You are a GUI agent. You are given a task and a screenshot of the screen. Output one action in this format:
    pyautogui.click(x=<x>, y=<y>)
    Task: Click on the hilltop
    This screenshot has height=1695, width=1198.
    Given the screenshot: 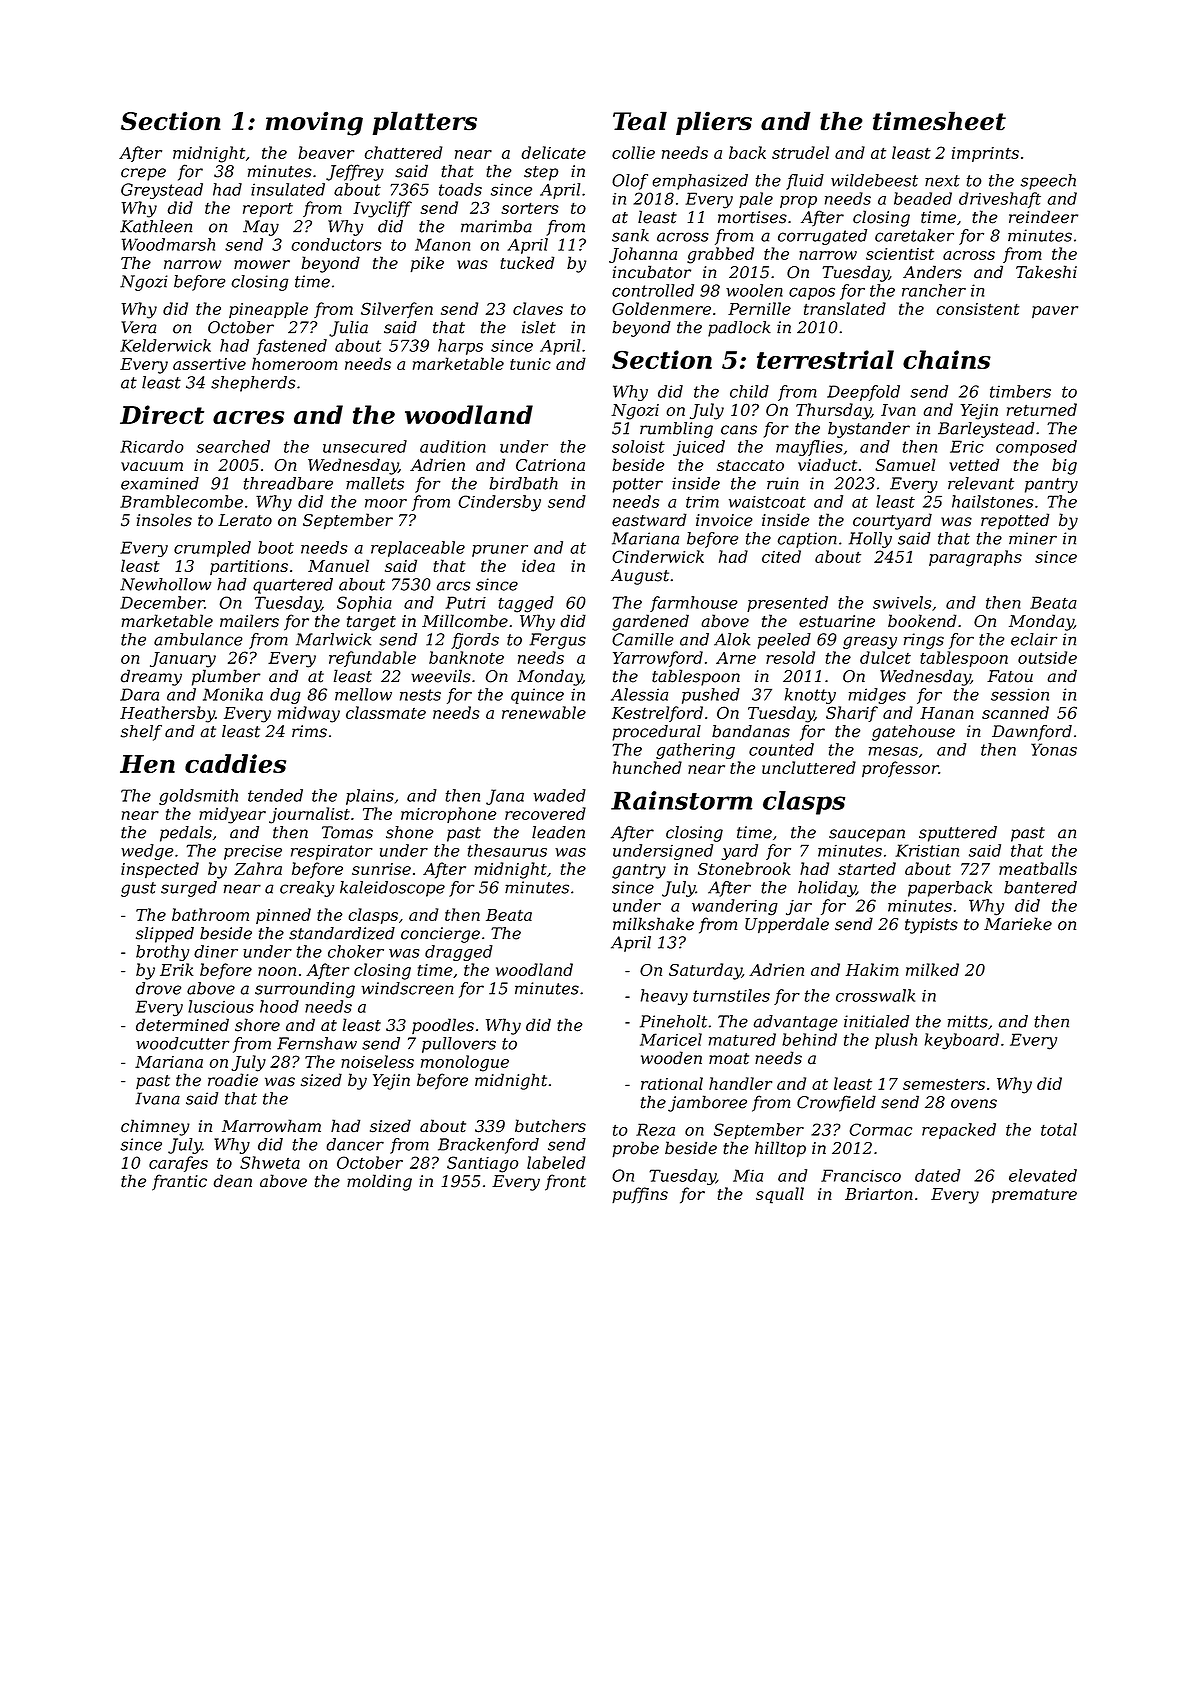 What is the action you would take?
    pyautogui.click(x=780, y=1149)
